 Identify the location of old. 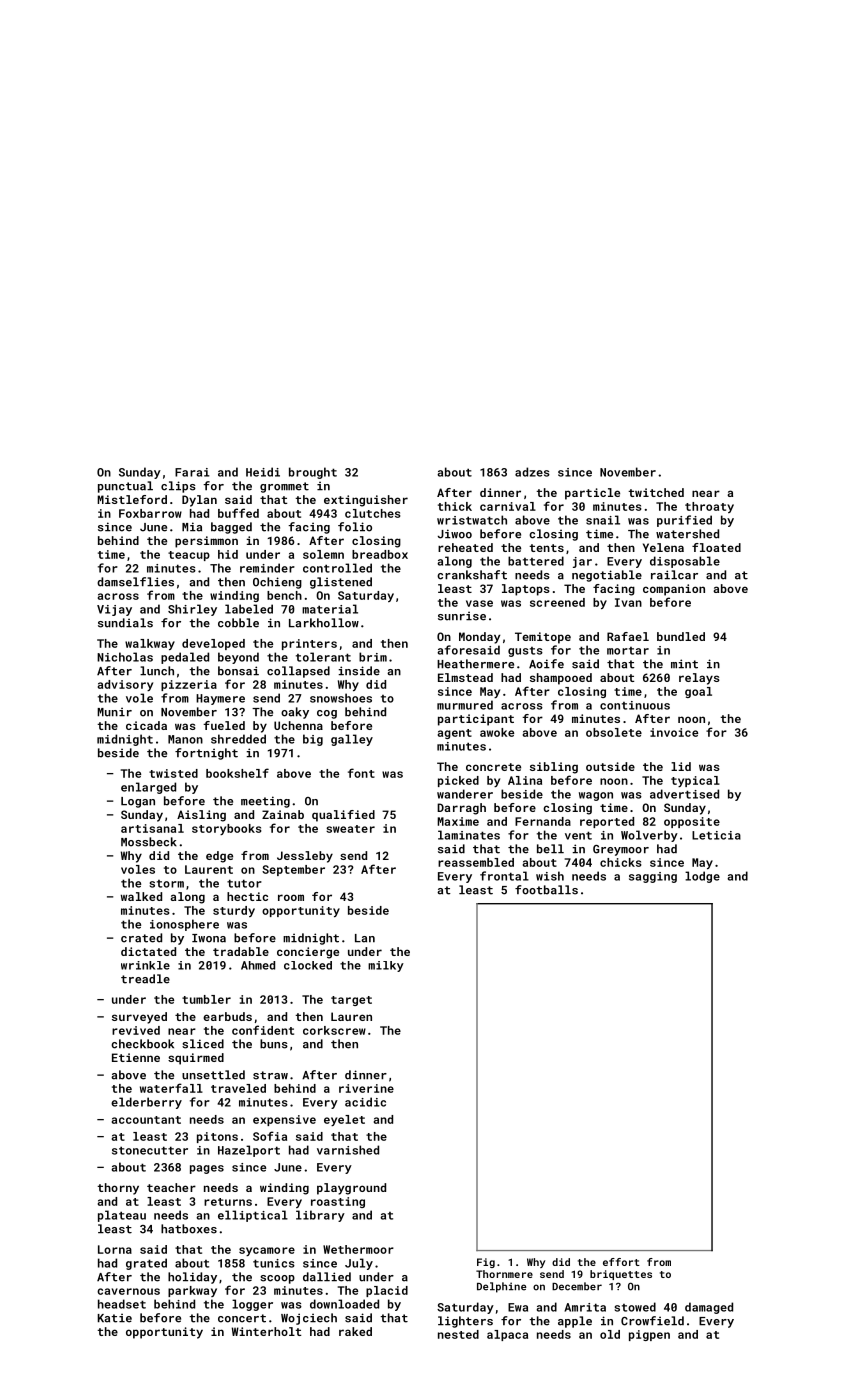
(610, 1334).
